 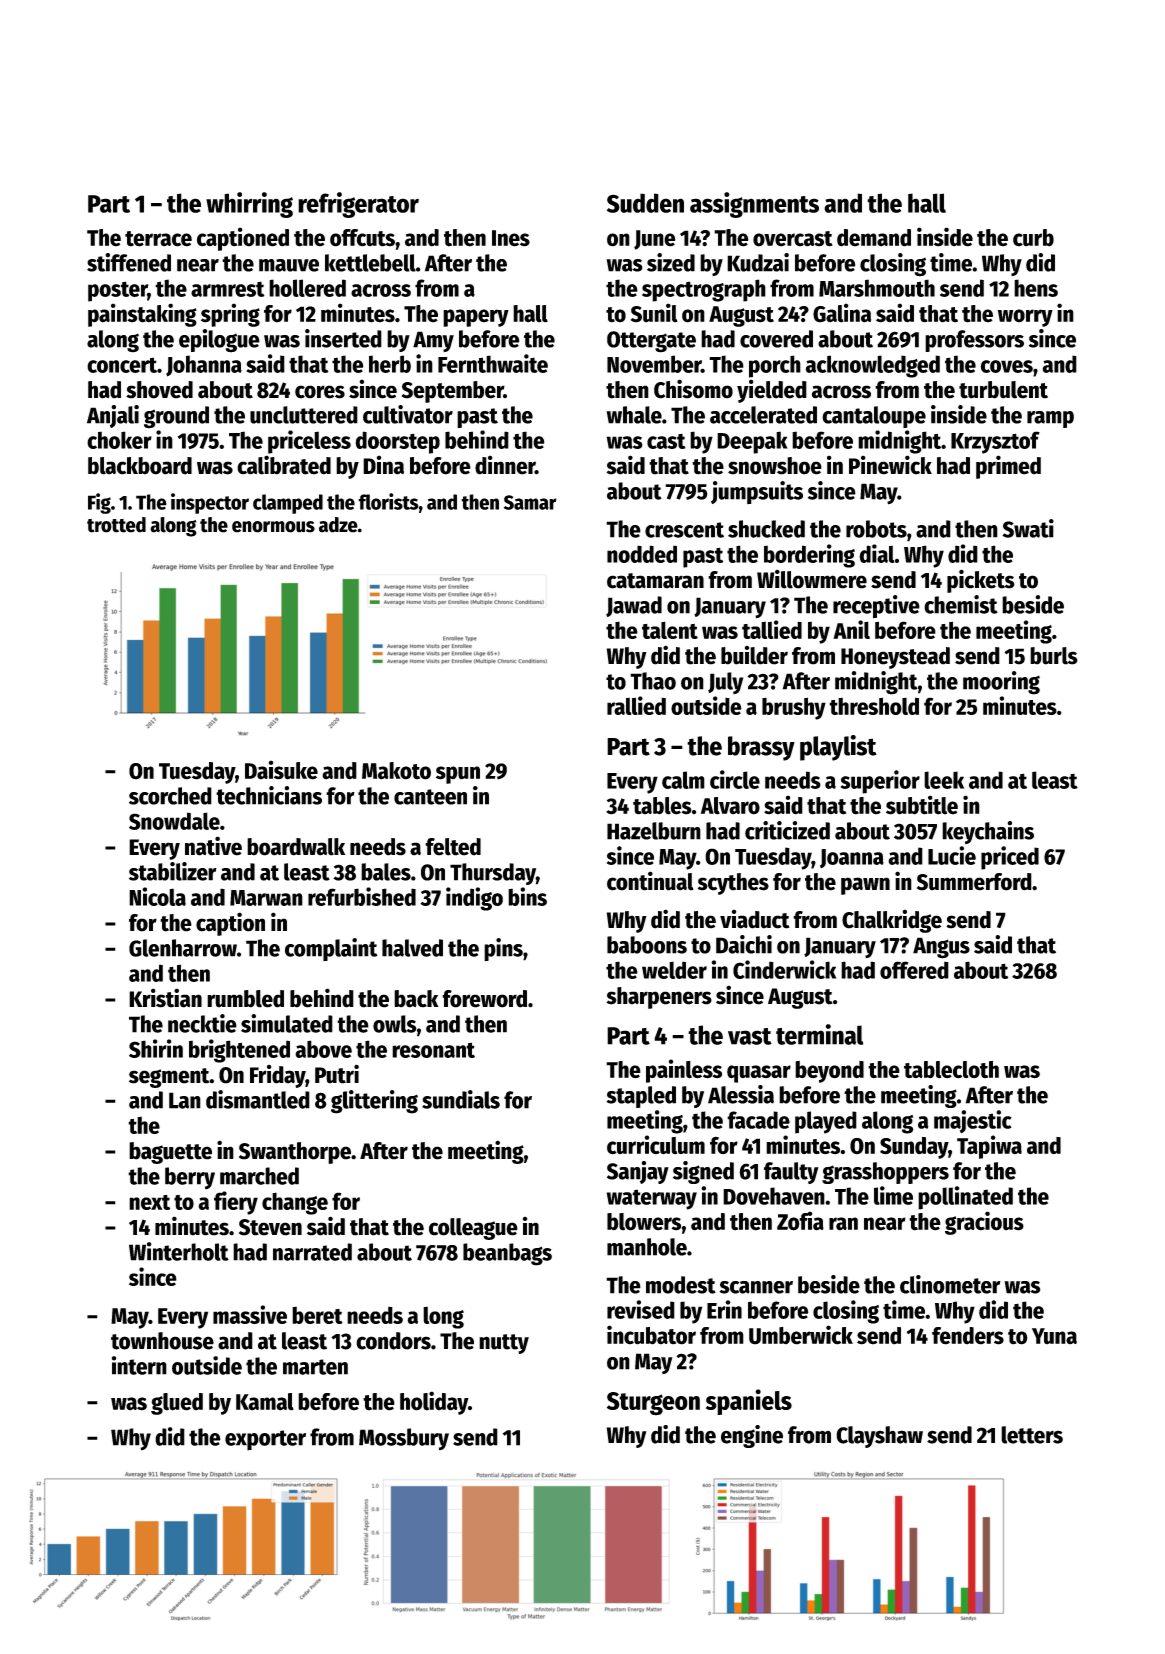 I want to click on enormous, so click(x=273, y=527).
